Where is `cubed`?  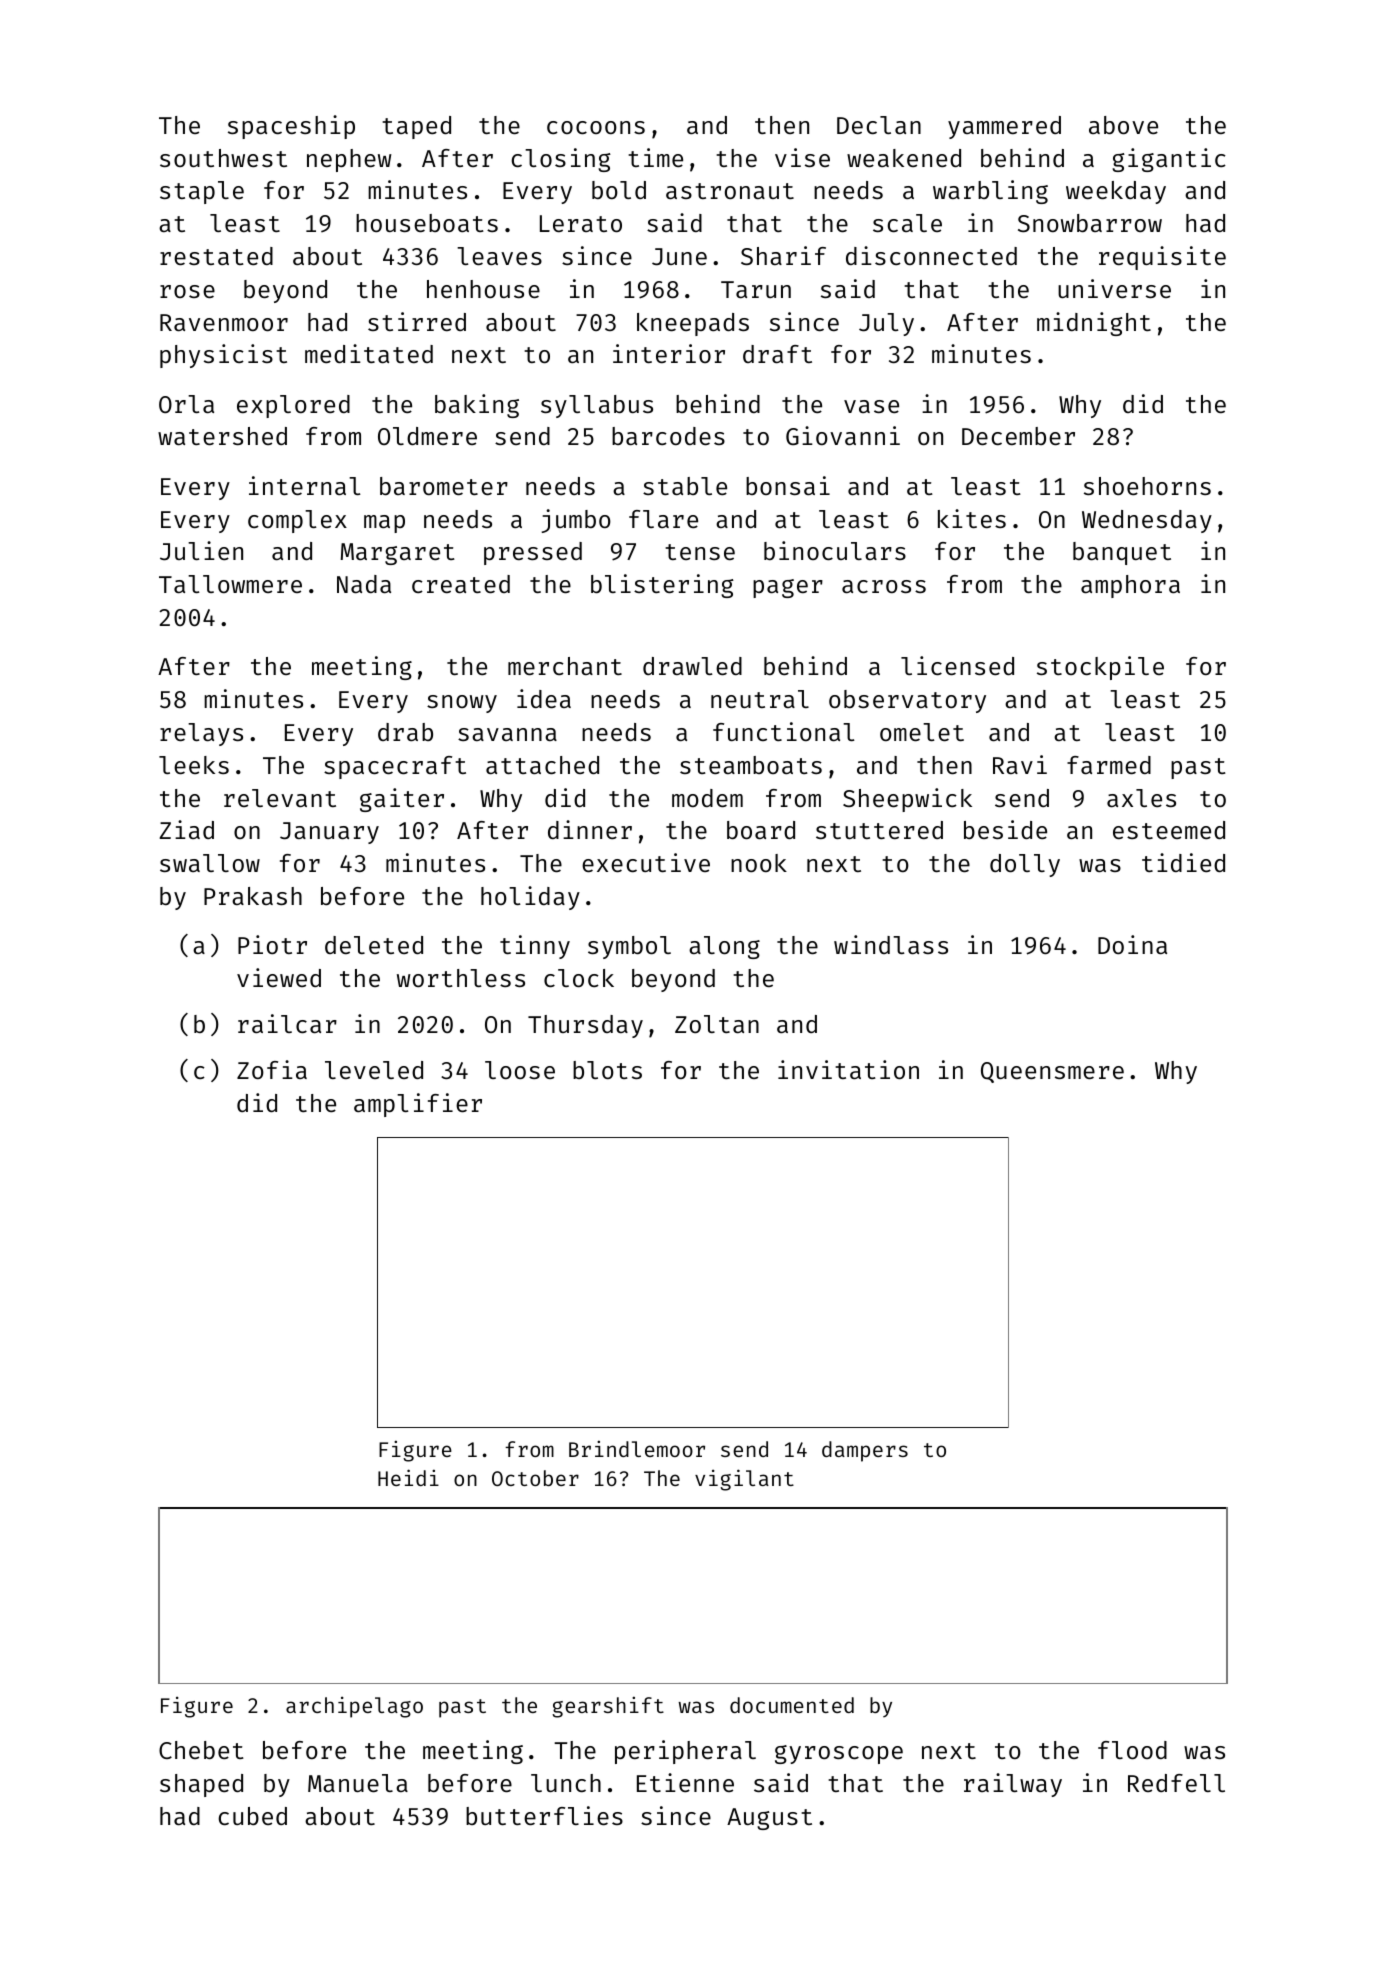
cubed is located at coordinates (252, 1816).
